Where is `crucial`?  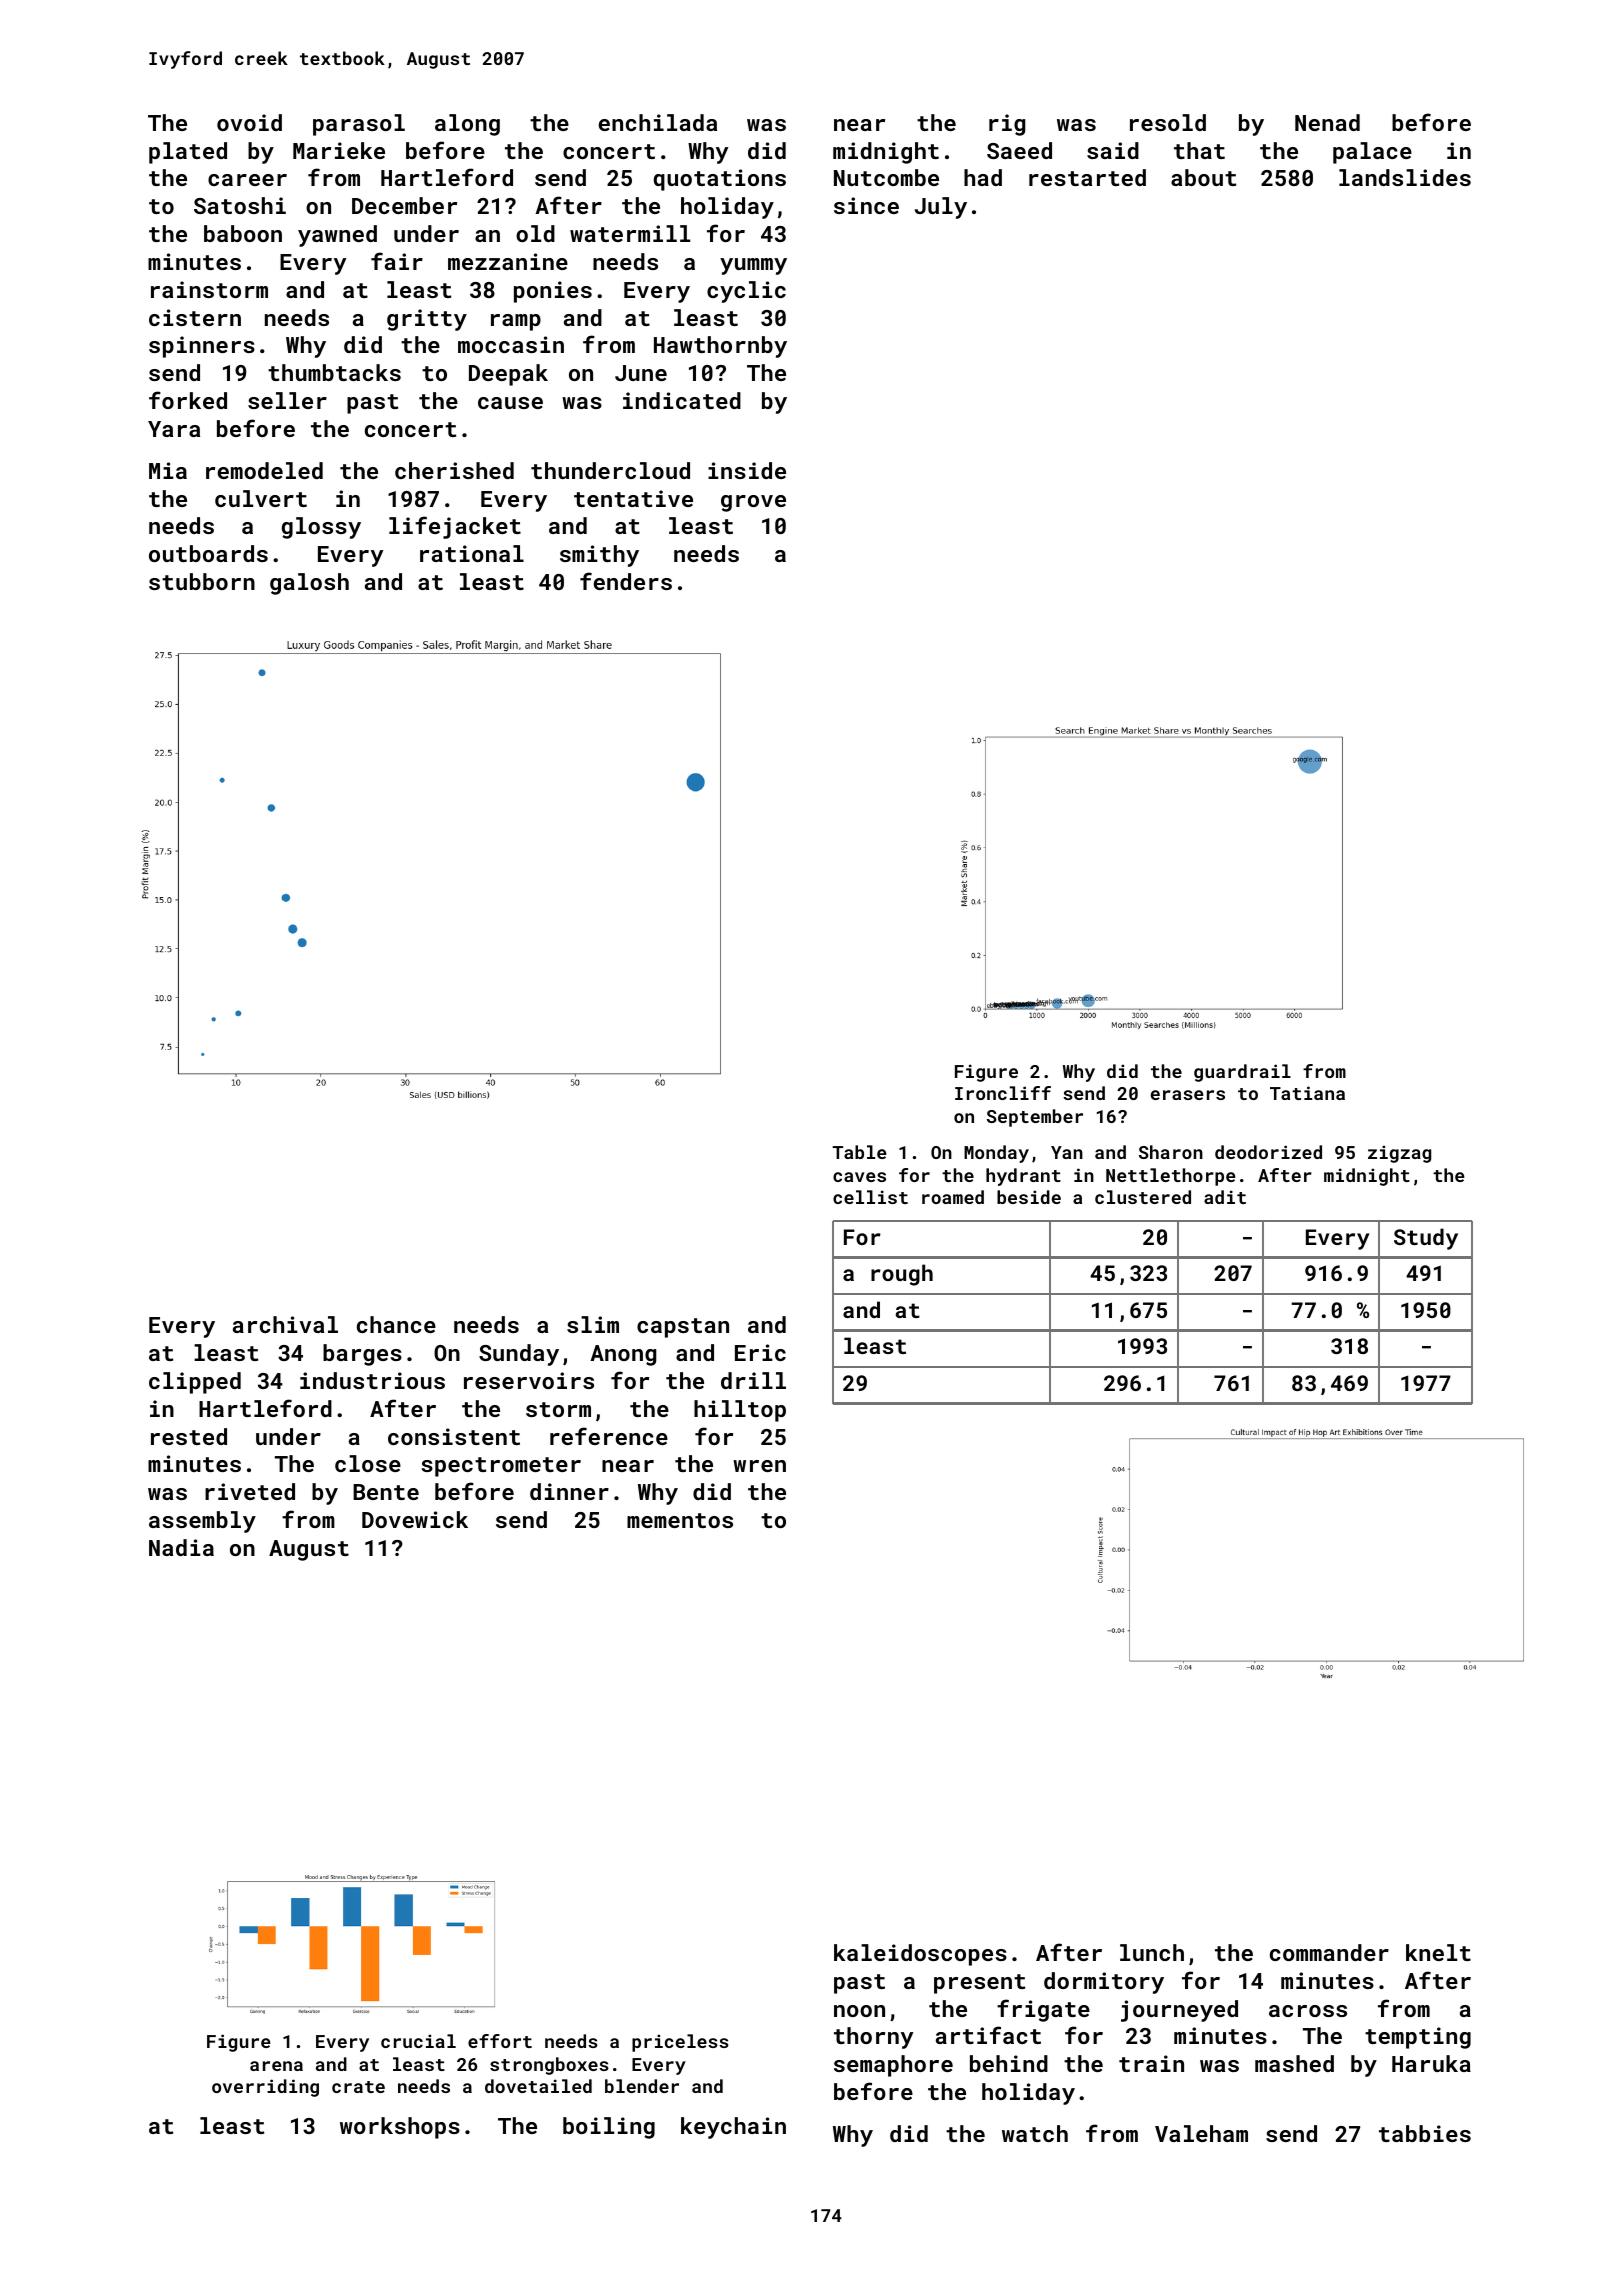 crucial is located at coordinates (418, 2041).
